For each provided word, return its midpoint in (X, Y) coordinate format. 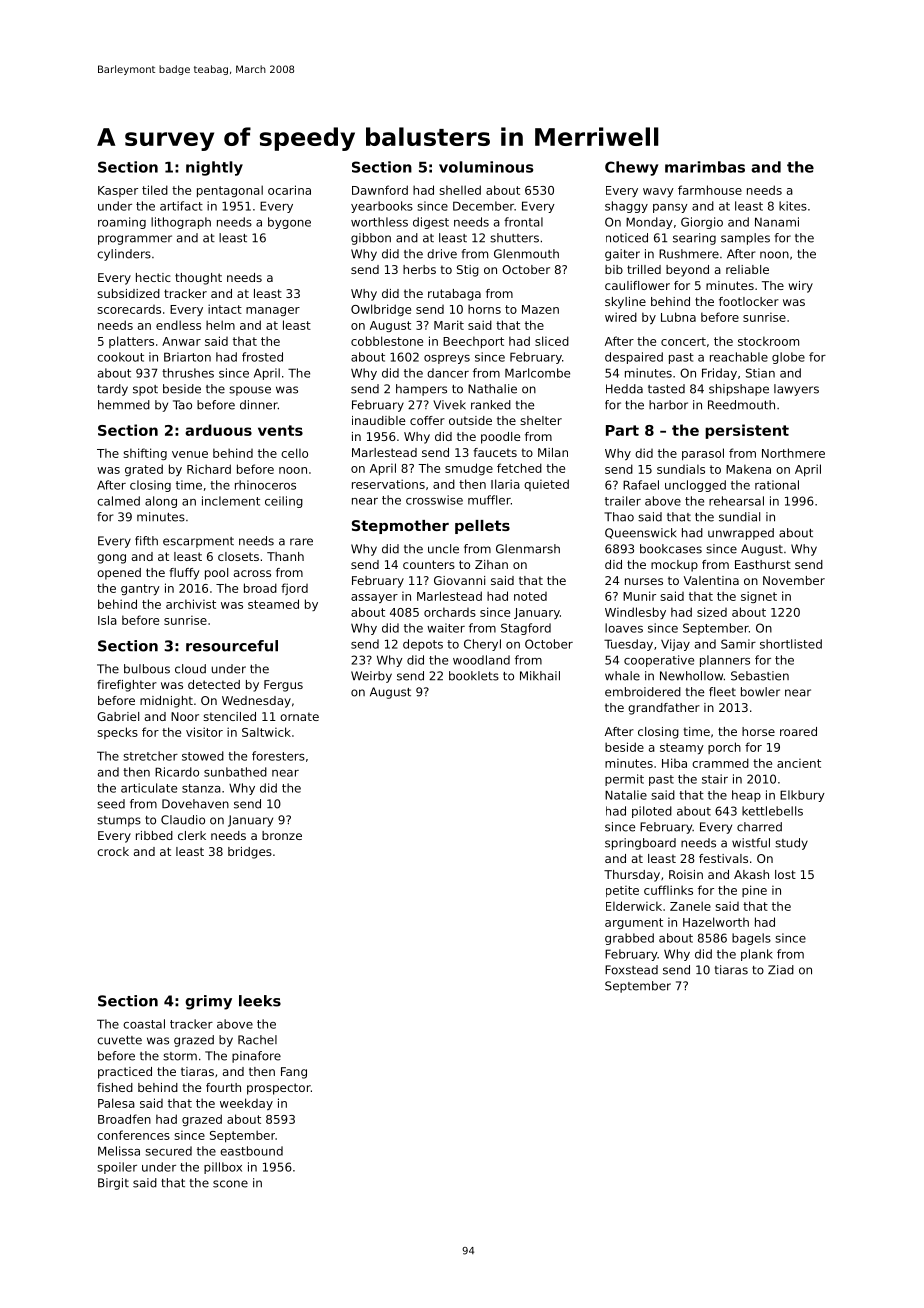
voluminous (486, 167)
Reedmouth (741, 405)
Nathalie (492, 389)
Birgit (113, 1184)
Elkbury (802, 796)
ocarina (289, 190)
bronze (282, 835)
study (791, 844)
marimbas (705, 167)
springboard (640, 844)
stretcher (150, 756)
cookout (120, 357)
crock (113, 851)
